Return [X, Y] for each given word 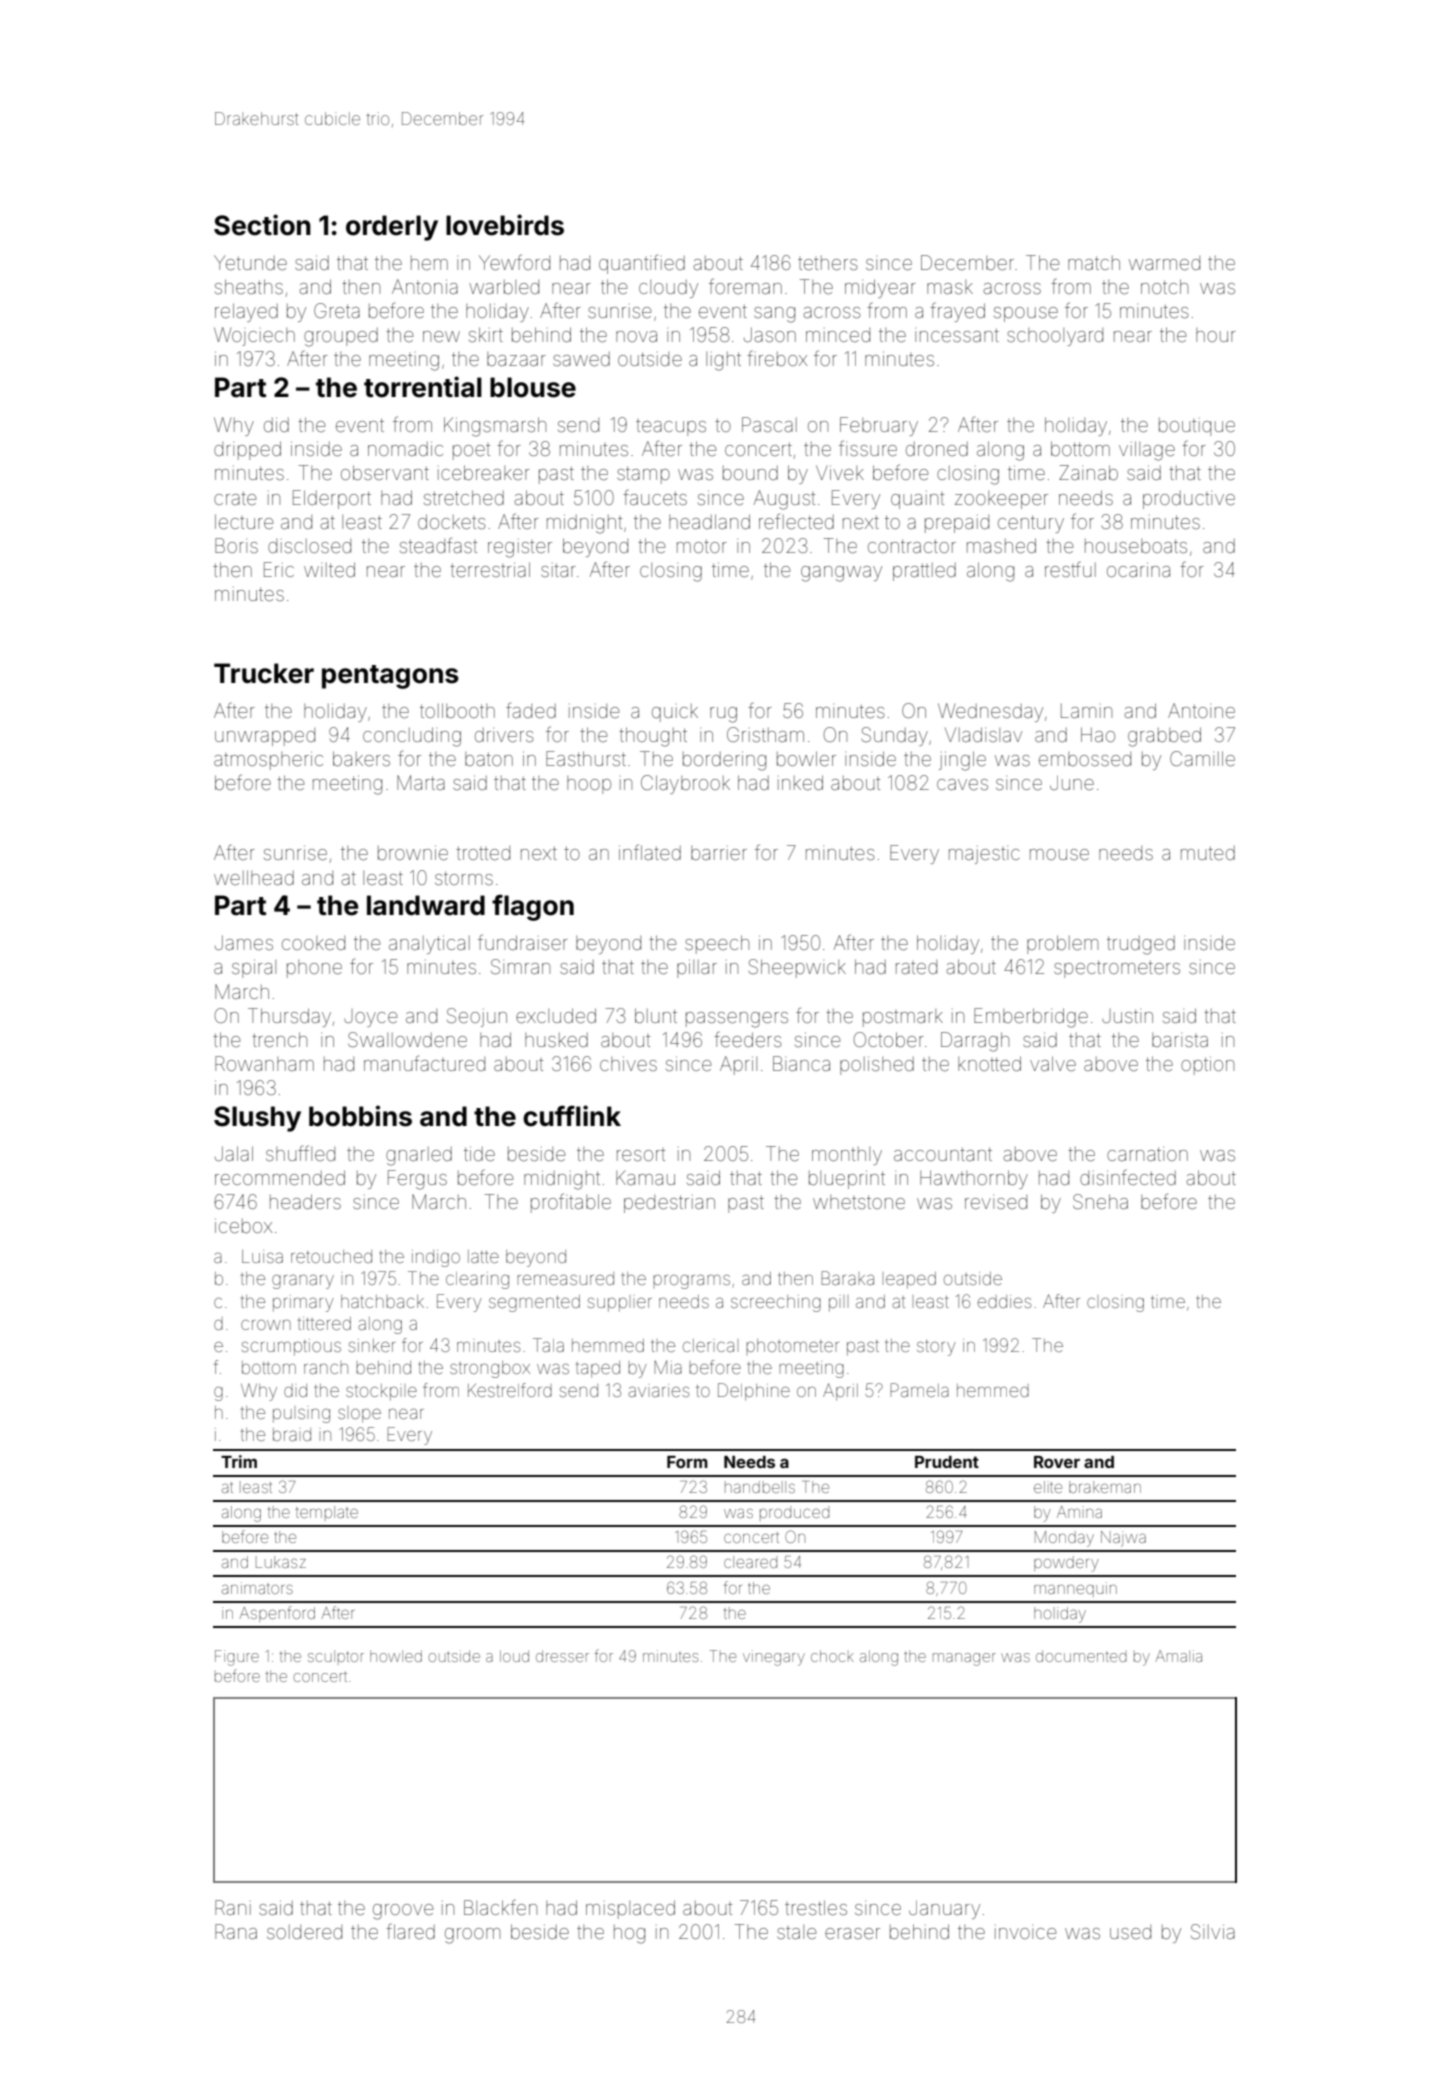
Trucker [264, 673]
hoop [589, 785]
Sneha [1100, 1201]
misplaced [630, 1909]
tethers [828, 263]
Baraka [847, 1278]
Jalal [234, 1153]
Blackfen [500, 1907]
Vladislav [983, 734]
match [1094, 263]
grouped [341, 337]
